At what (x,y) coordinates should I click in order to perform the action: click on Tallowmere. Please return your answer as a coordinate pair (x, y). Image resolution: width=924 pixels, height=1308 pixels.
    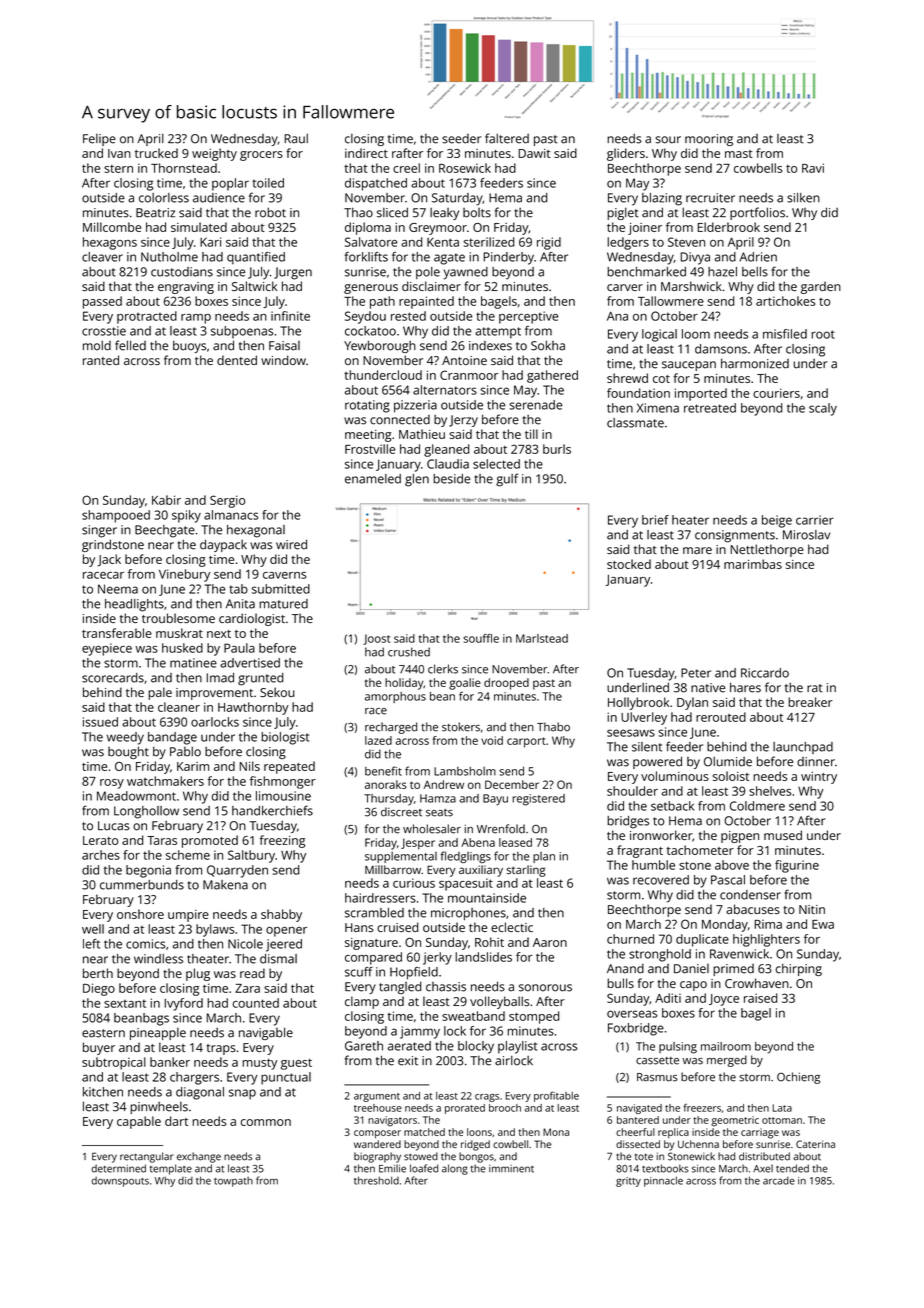
    Looking at the image, I should click on (671, 301).
